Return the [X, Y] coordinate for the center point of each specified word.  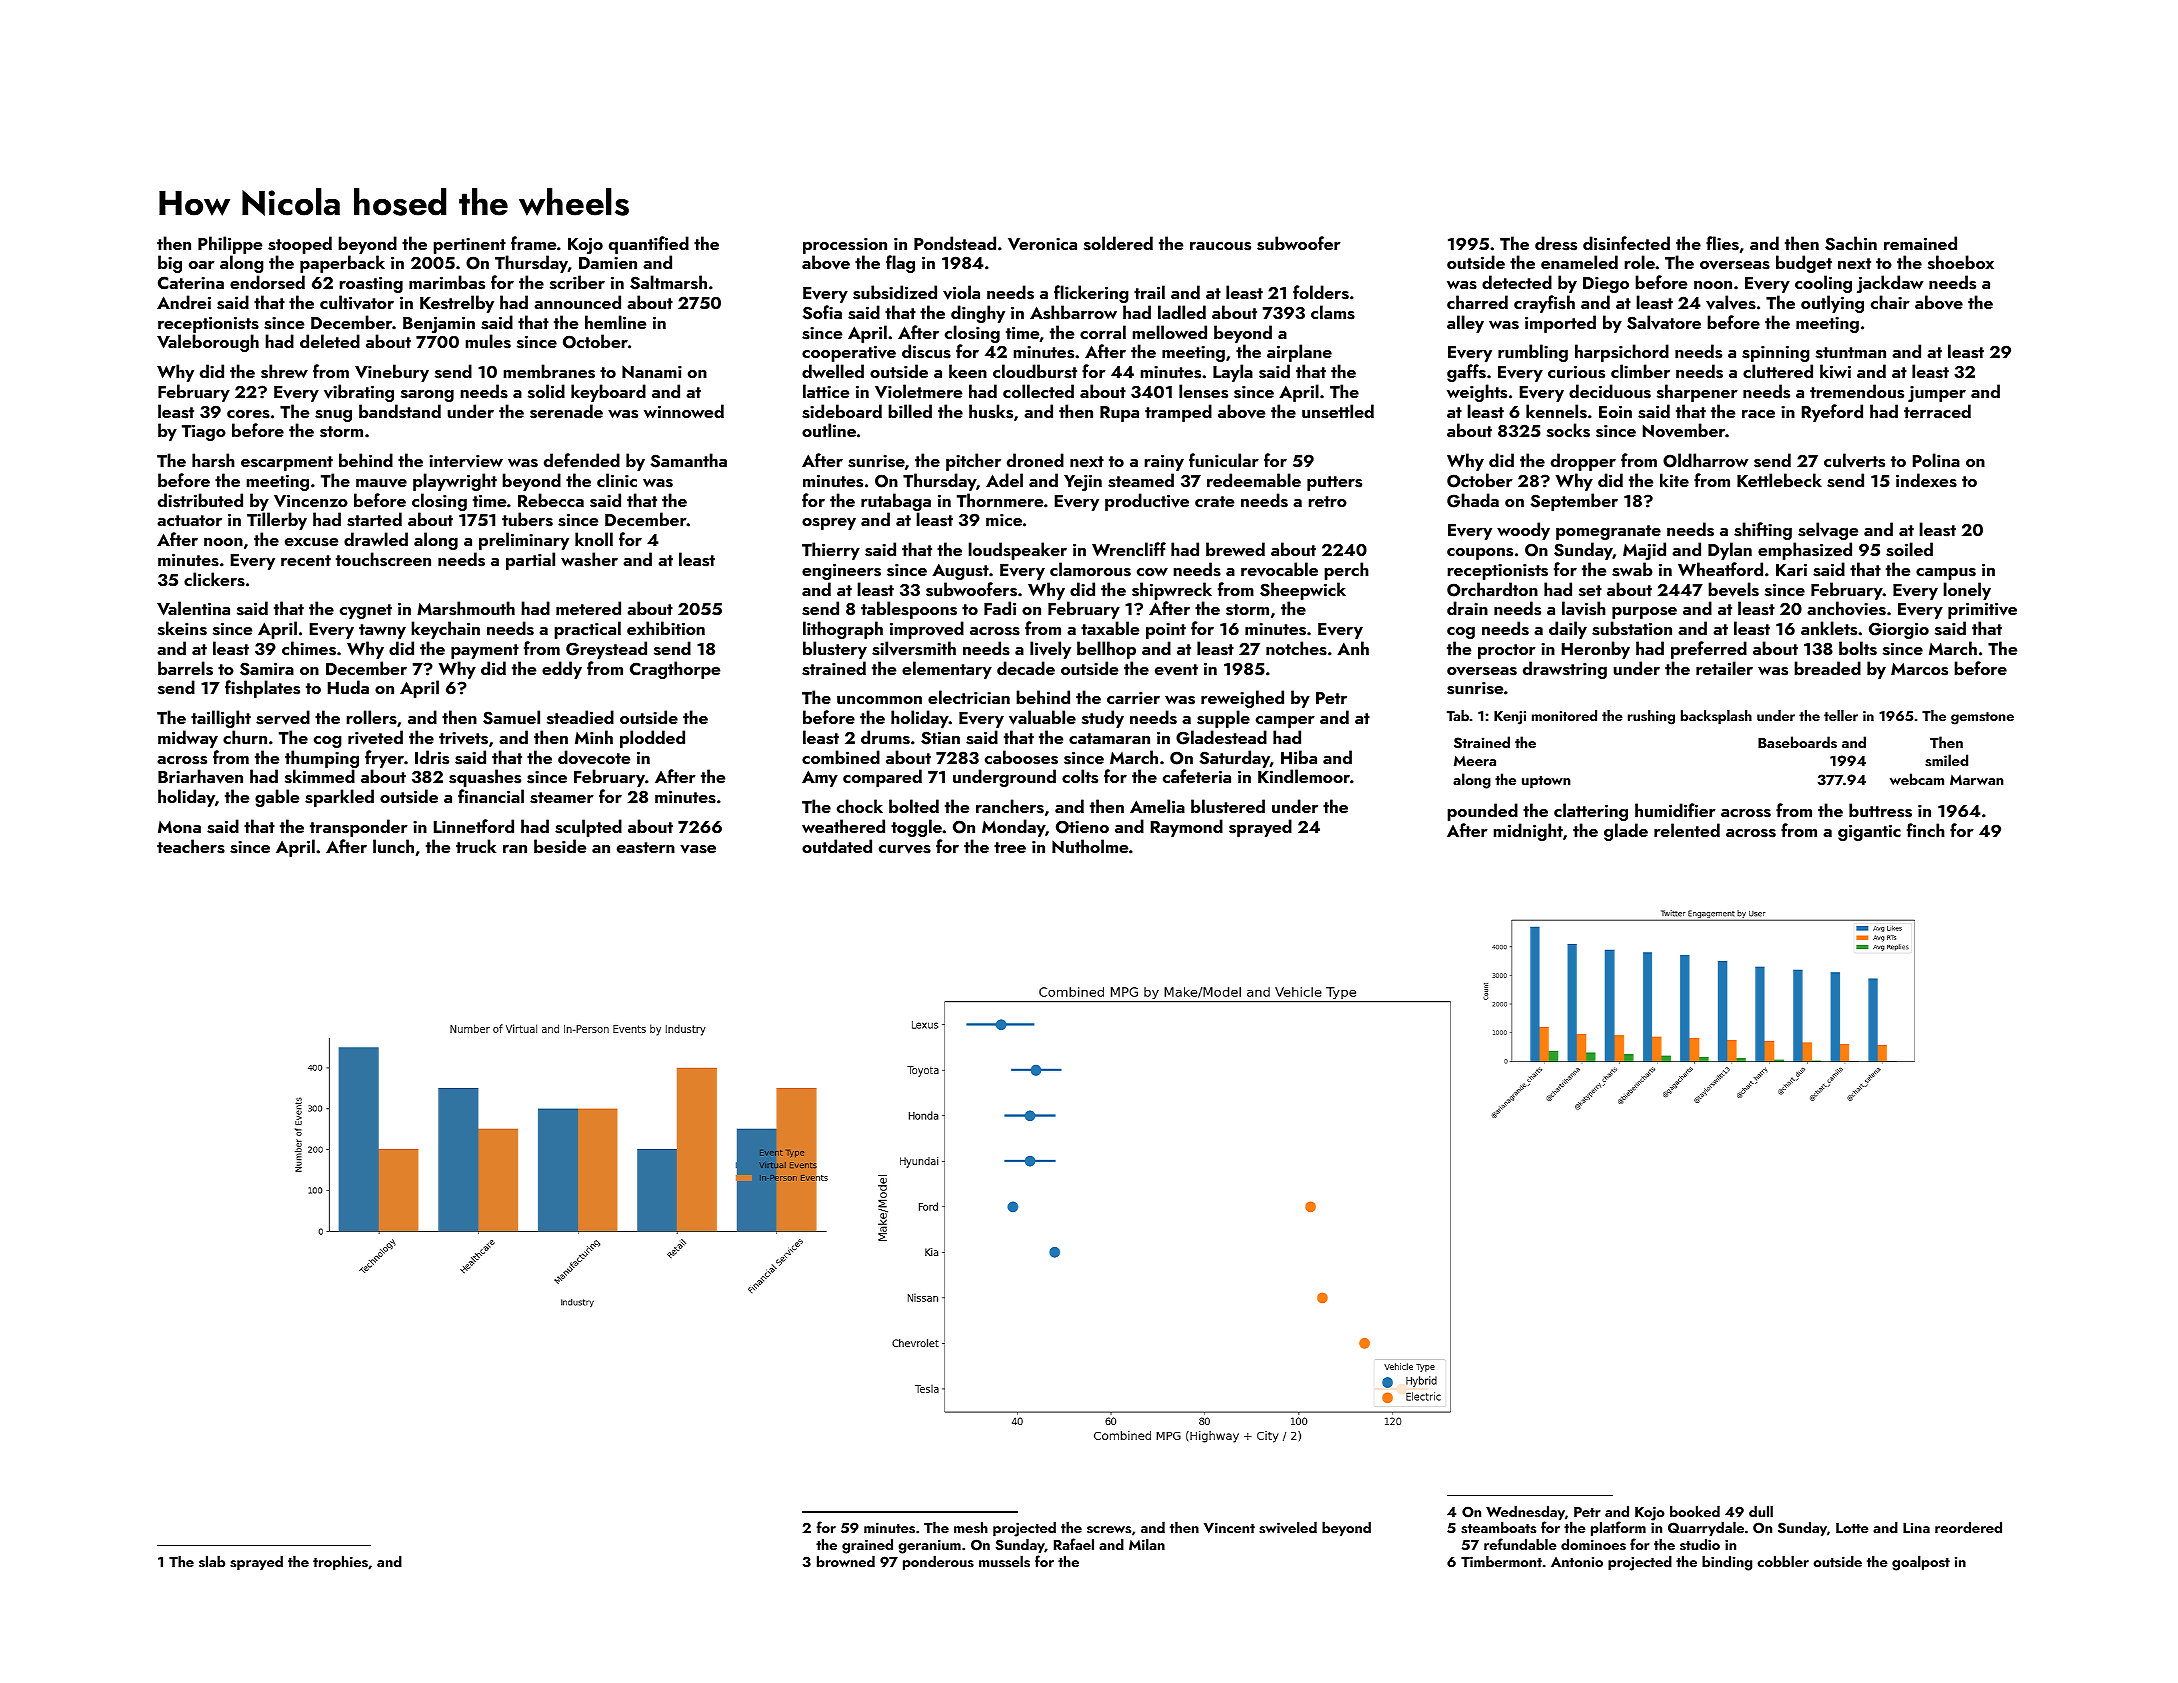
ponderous [938, 1562]
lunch [393, 846]
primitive [1982, 610]
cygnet [366, 611]
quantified [649, 245]
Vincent [1229, 1527]
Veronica [1042, 244]
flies [1722, 243]
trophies [340, 1562]
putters [1334, 483]
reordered [1968, 1527]
